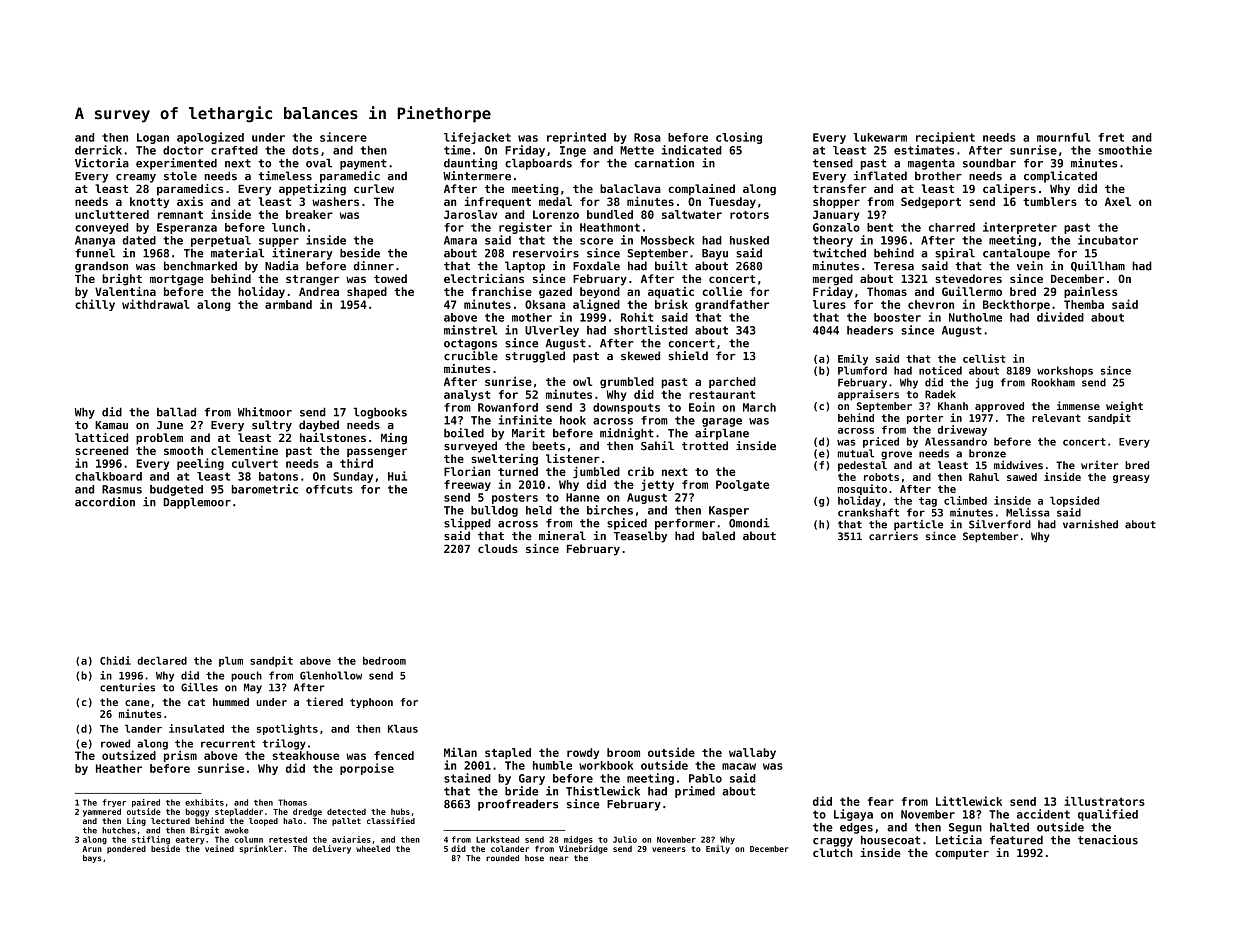  I want to click on varnished, so click(1090, 524).
